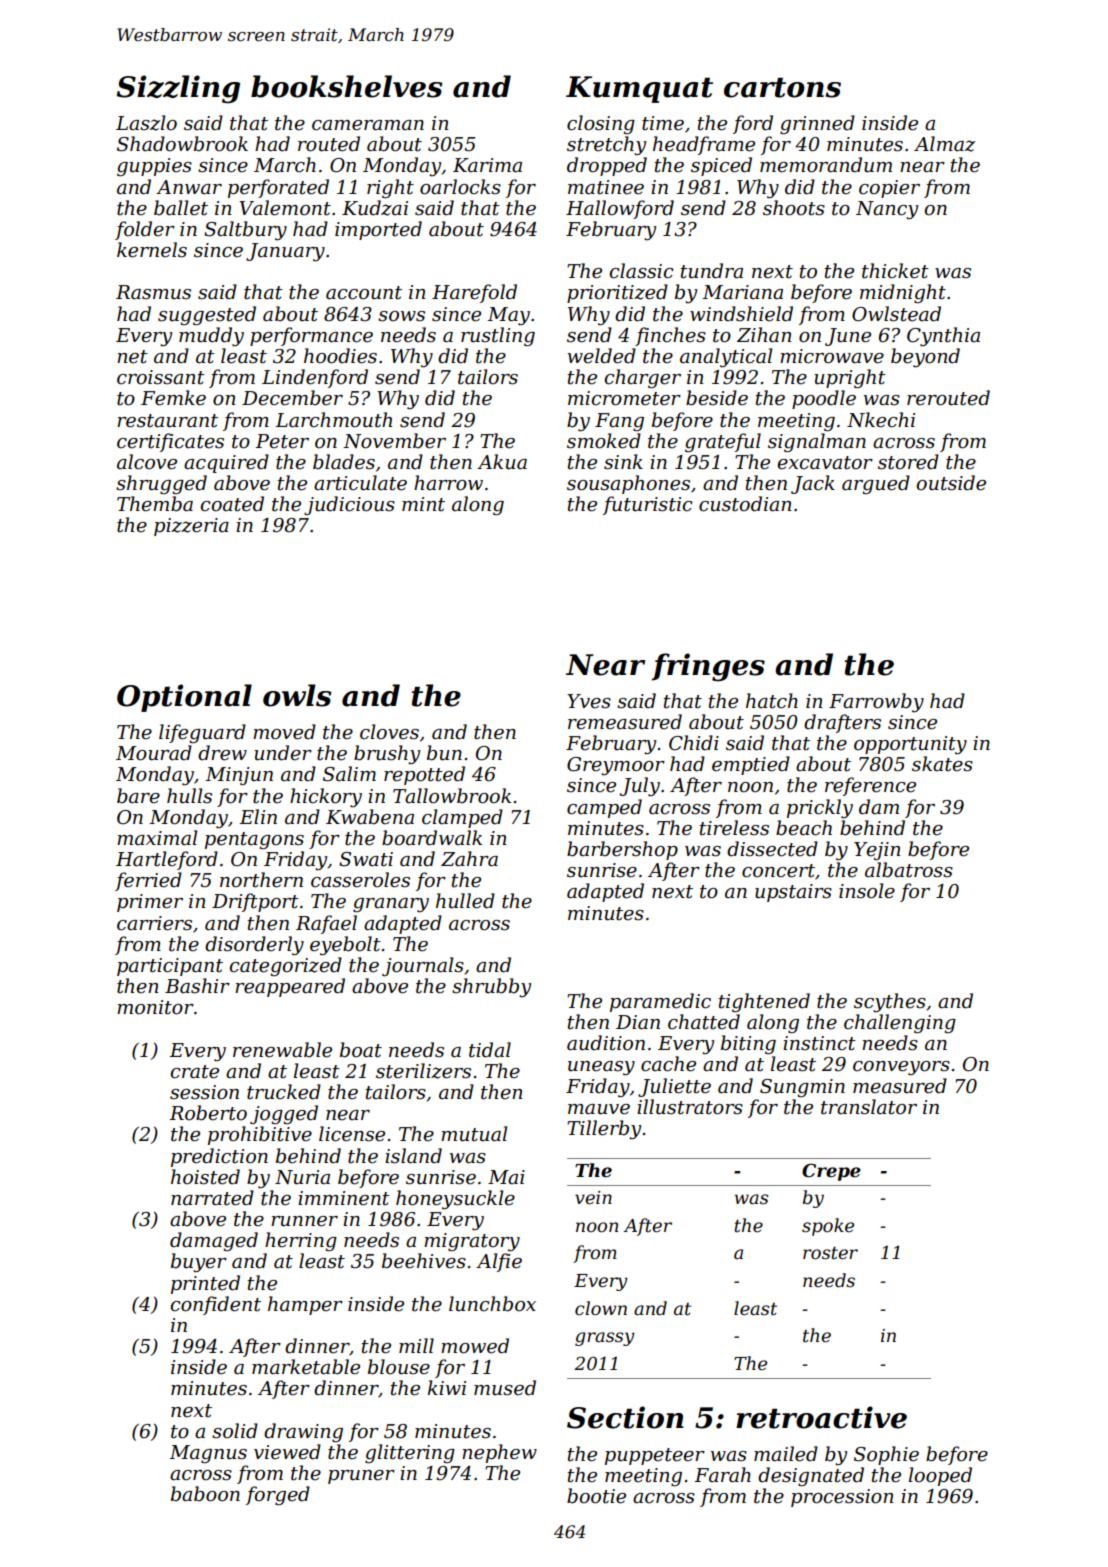  Describe the element at coordinates (601, 124) in the screenshot. I see `closing` at that location.
